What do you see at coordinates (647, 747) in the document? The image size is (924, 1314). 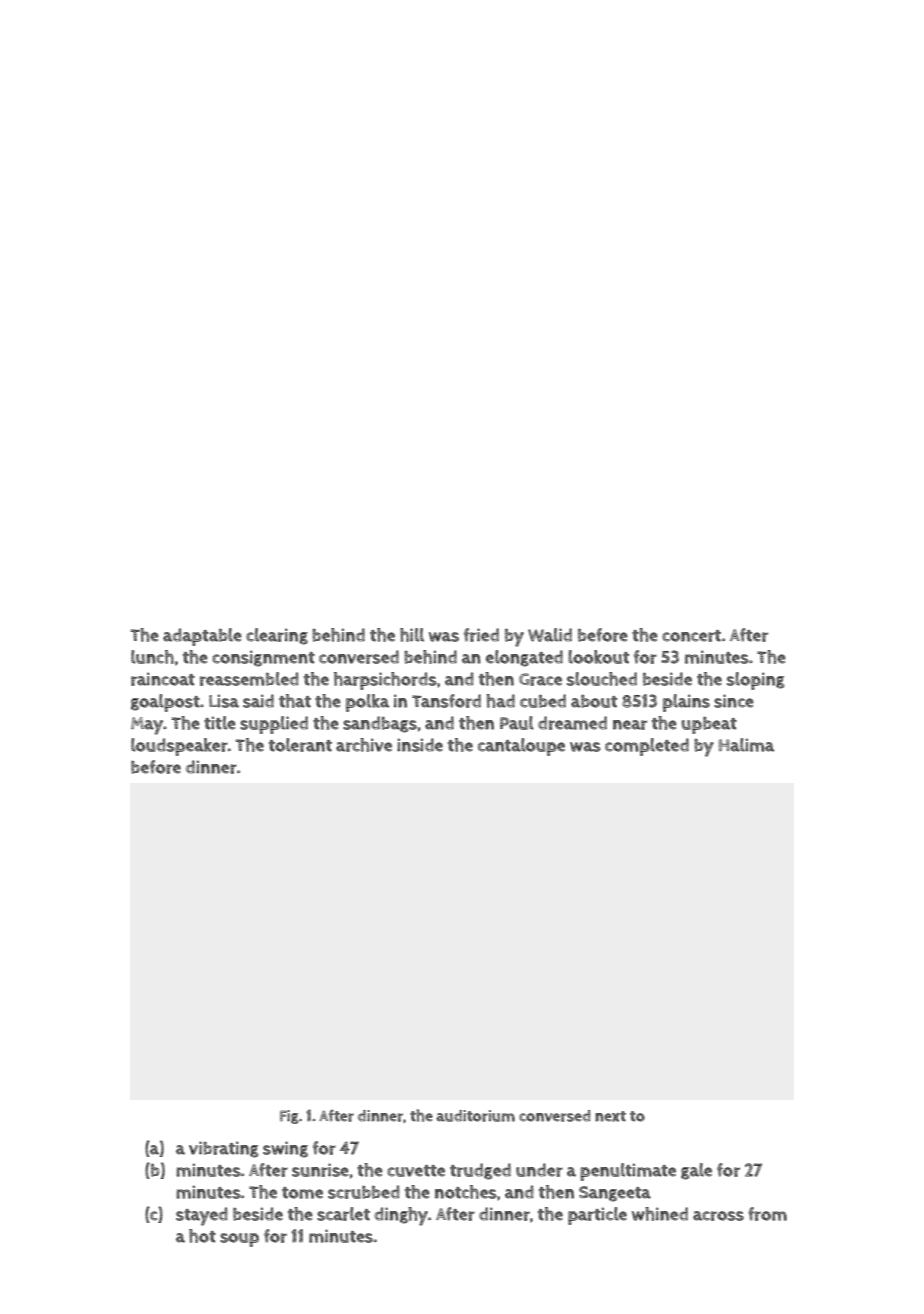 I see `completed` at bounding box center [647, 747].
